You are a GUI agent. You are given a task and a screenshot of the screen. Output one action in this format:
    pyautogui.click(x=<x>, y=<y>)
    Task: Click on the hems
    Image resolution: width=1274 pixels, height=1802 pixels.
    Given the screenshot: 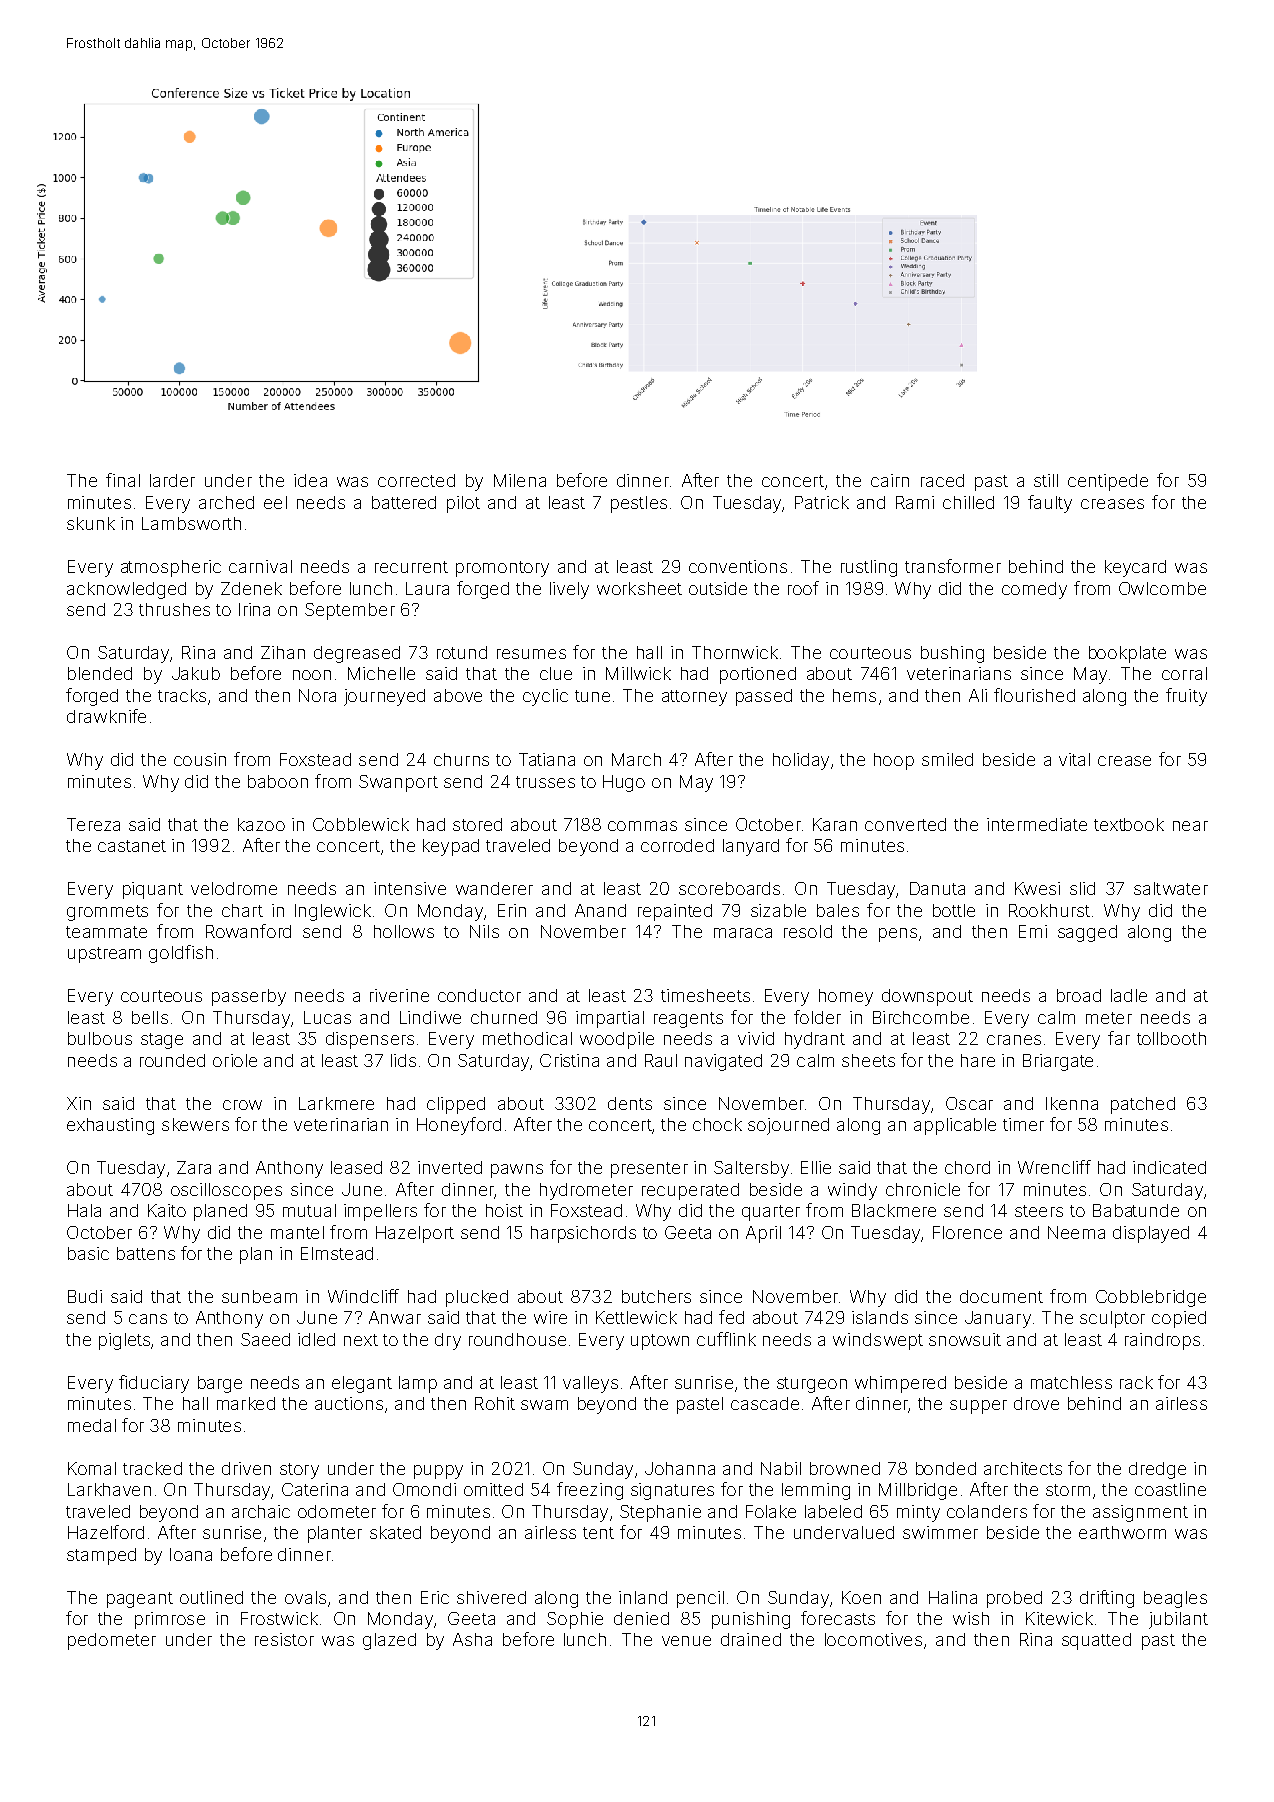 What is the action you would take?
    pyautogui.click(x=854, y=695)
